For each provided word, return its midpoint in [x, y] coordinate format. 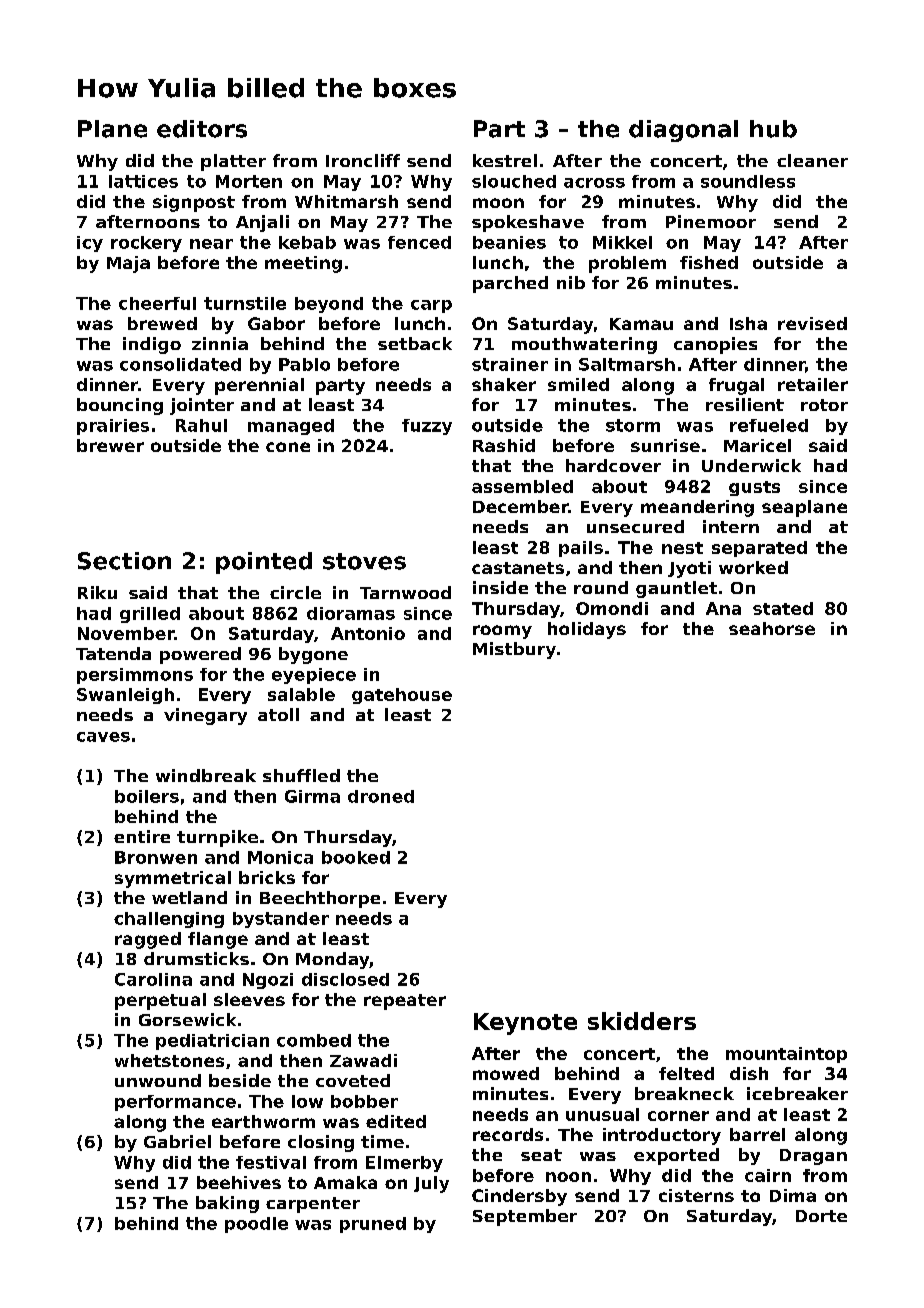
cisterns [696, 1195]
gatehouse [402, 696]
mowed [506, 1073]
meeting [303, 264]
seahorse [772, 628]
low [307, 1101]
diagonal [683, 131]
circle [295, 592]
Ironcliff [363, 160]
